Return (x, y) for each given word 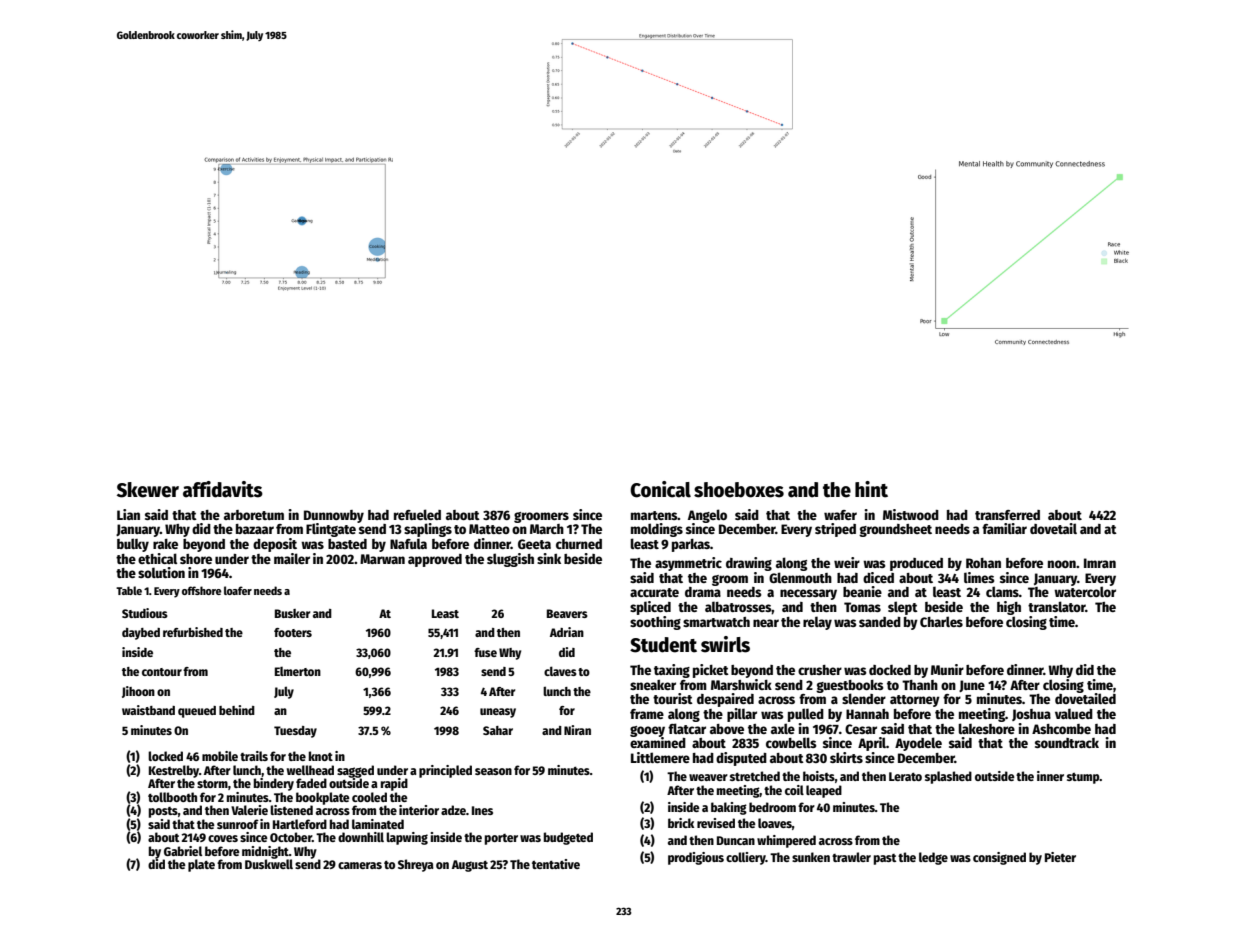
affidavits (223, 489)
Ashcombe (1061, 729)
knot (321, 756)
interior (419, 810)
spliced (650, 608)
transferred (1007, 515)
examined (658, 742)
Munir (947, 669)
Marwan (382, 559)
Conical (660, 489)
